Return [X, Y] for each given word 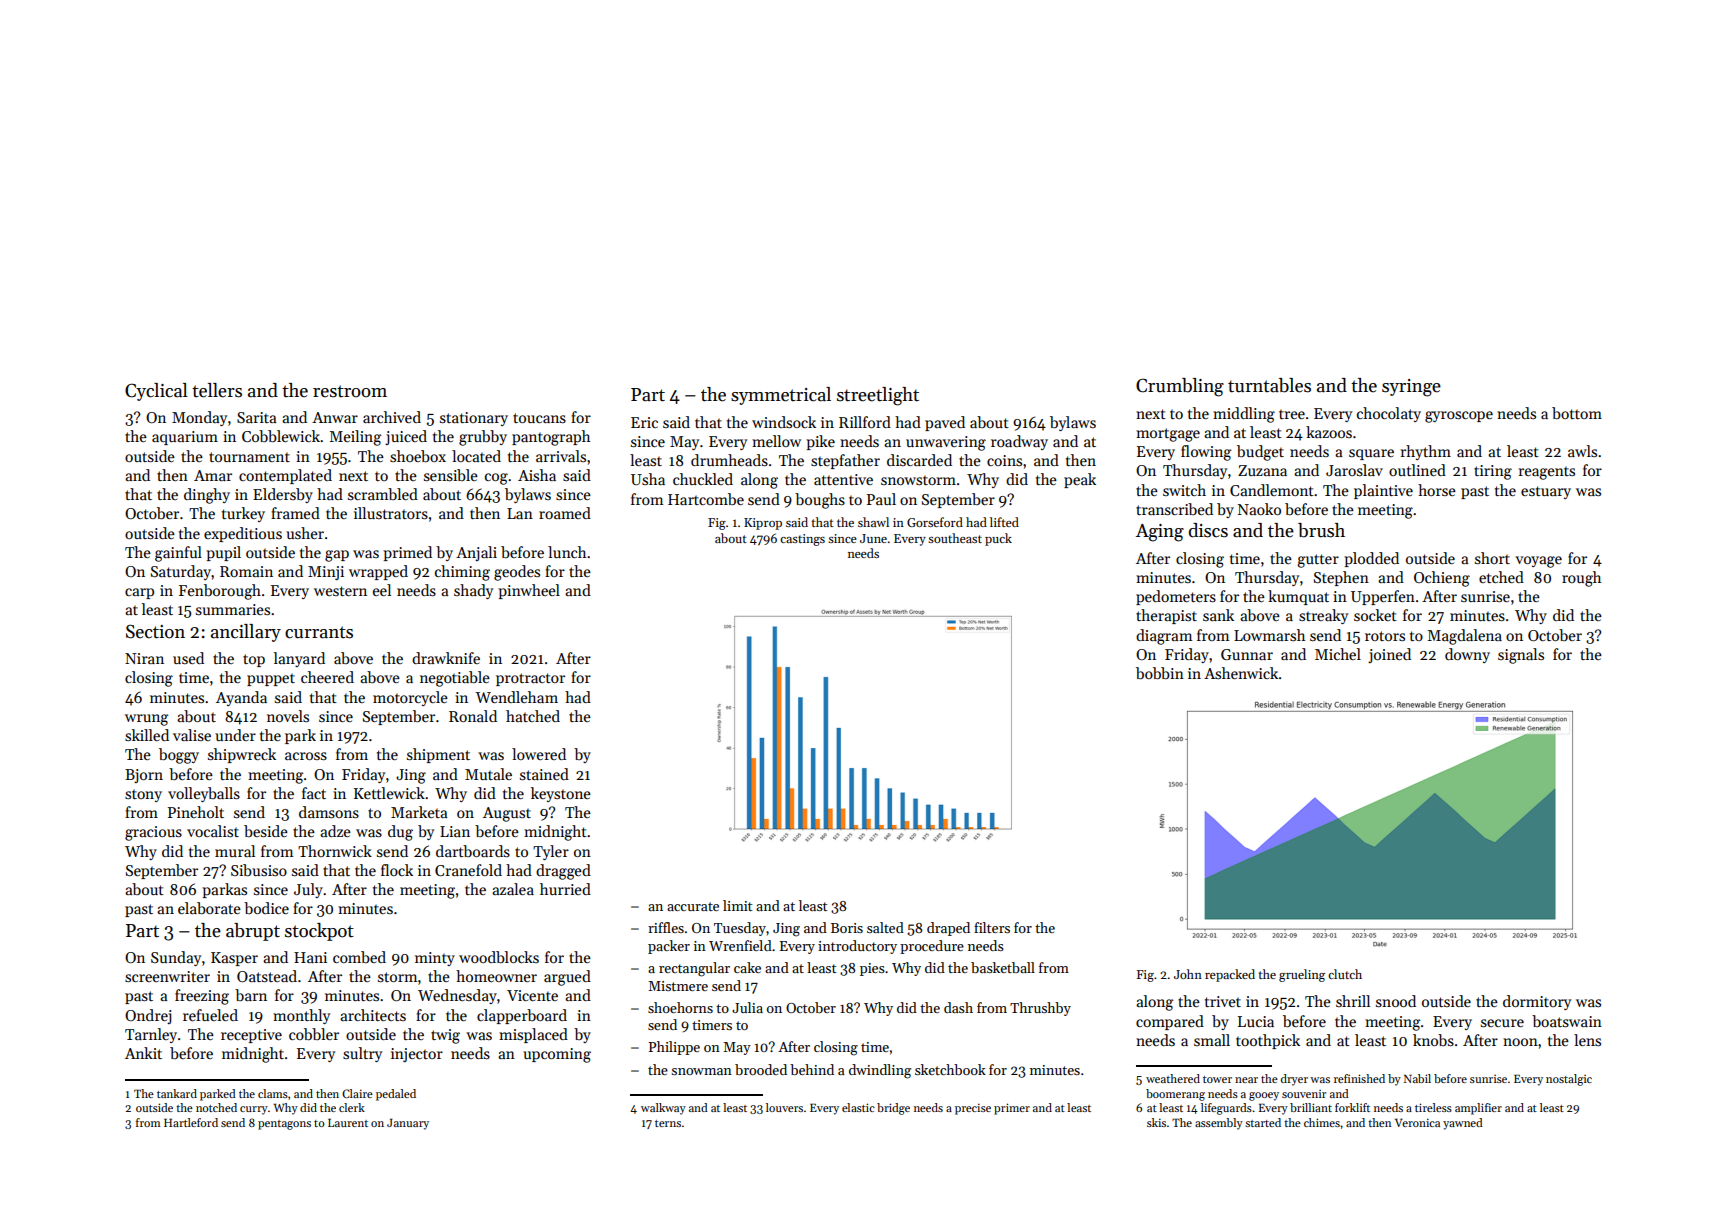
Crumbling [1180, 387]
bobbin [1160, 673]
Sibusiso [259, 870]
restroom [350, 391]
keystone [561, 794]
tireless [1433, 1107]
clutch [1345, 974]
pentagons [284, 1125]
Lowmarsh [1269, 635]
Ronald [473, 716]
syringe [1411, 388]
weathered [1173, 1078]
